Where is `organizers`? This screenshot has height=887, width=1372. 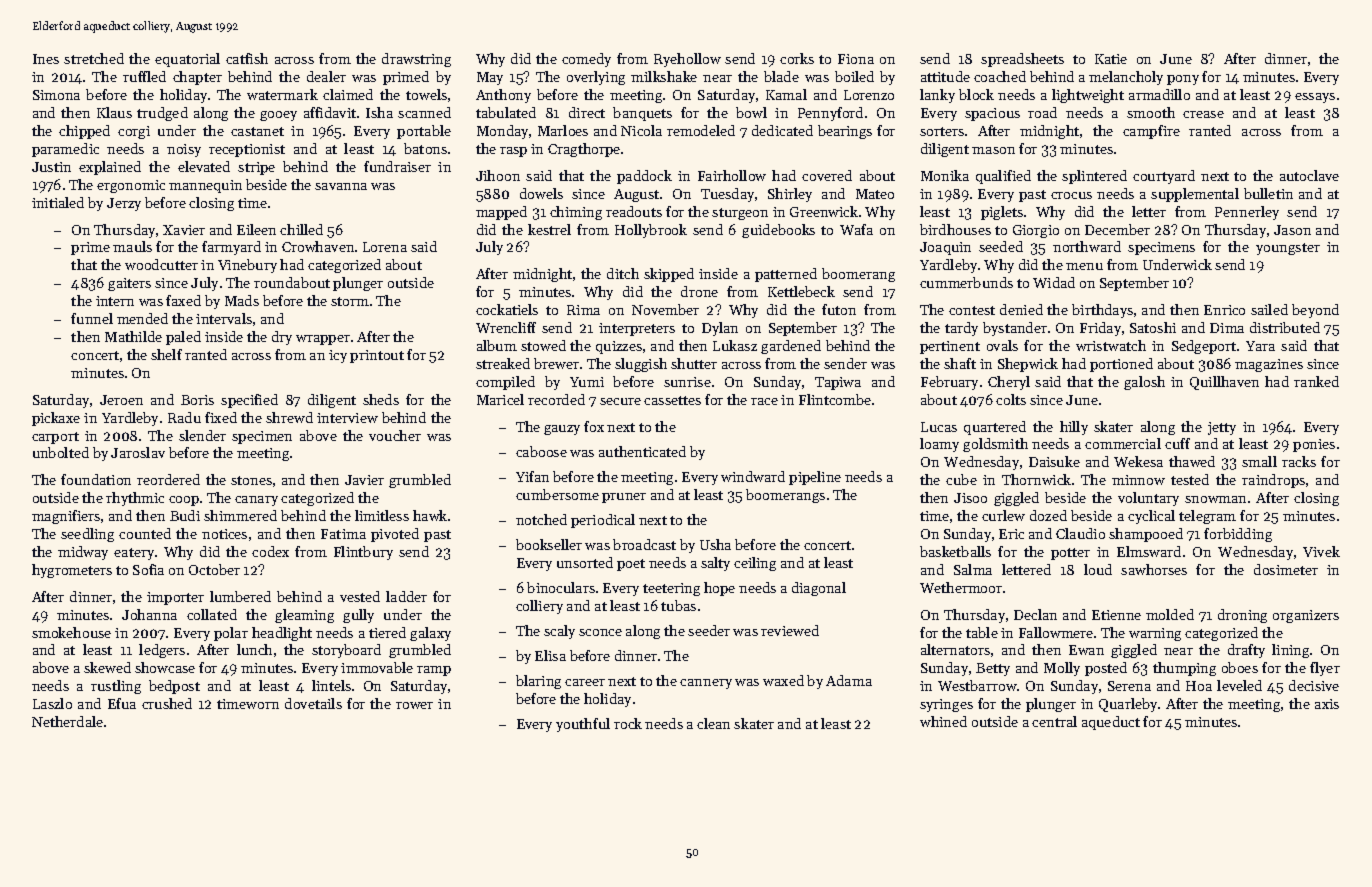 organizers is located at coordinates (1306, 616).
